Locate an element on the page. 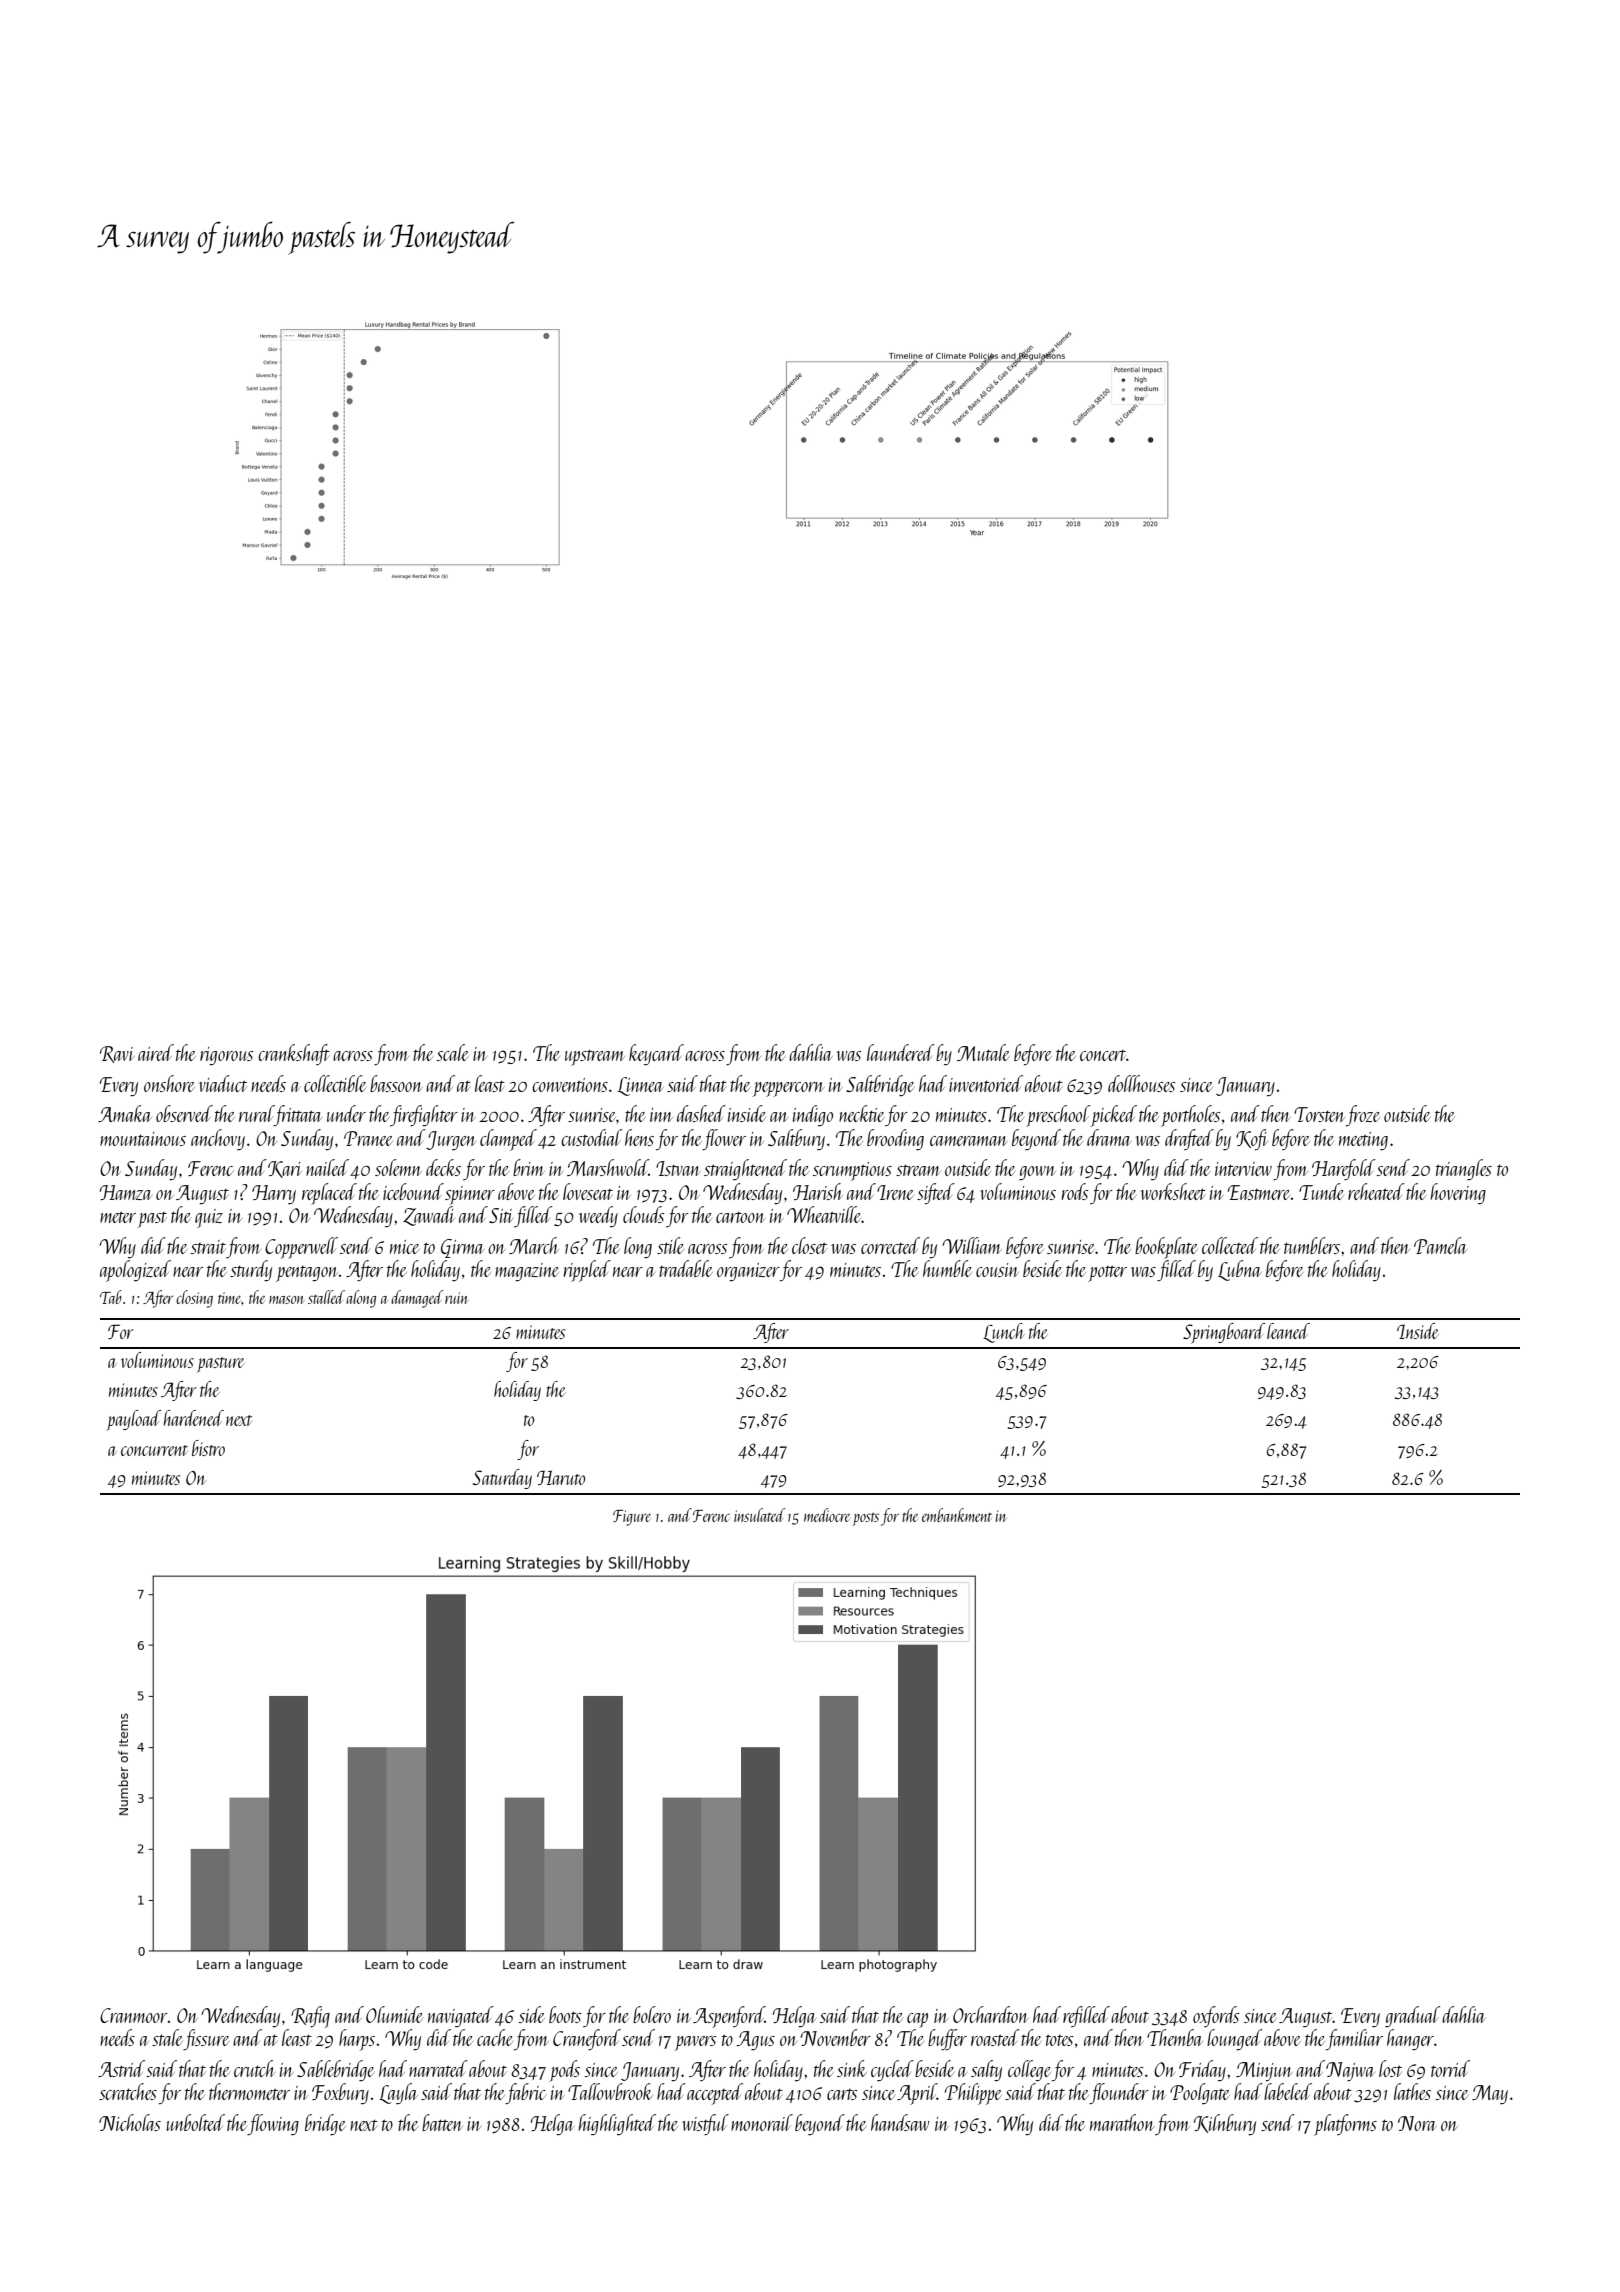 The height and width of the document is (2292, 1620). Mutale is located at coordinates (983, 1052).
